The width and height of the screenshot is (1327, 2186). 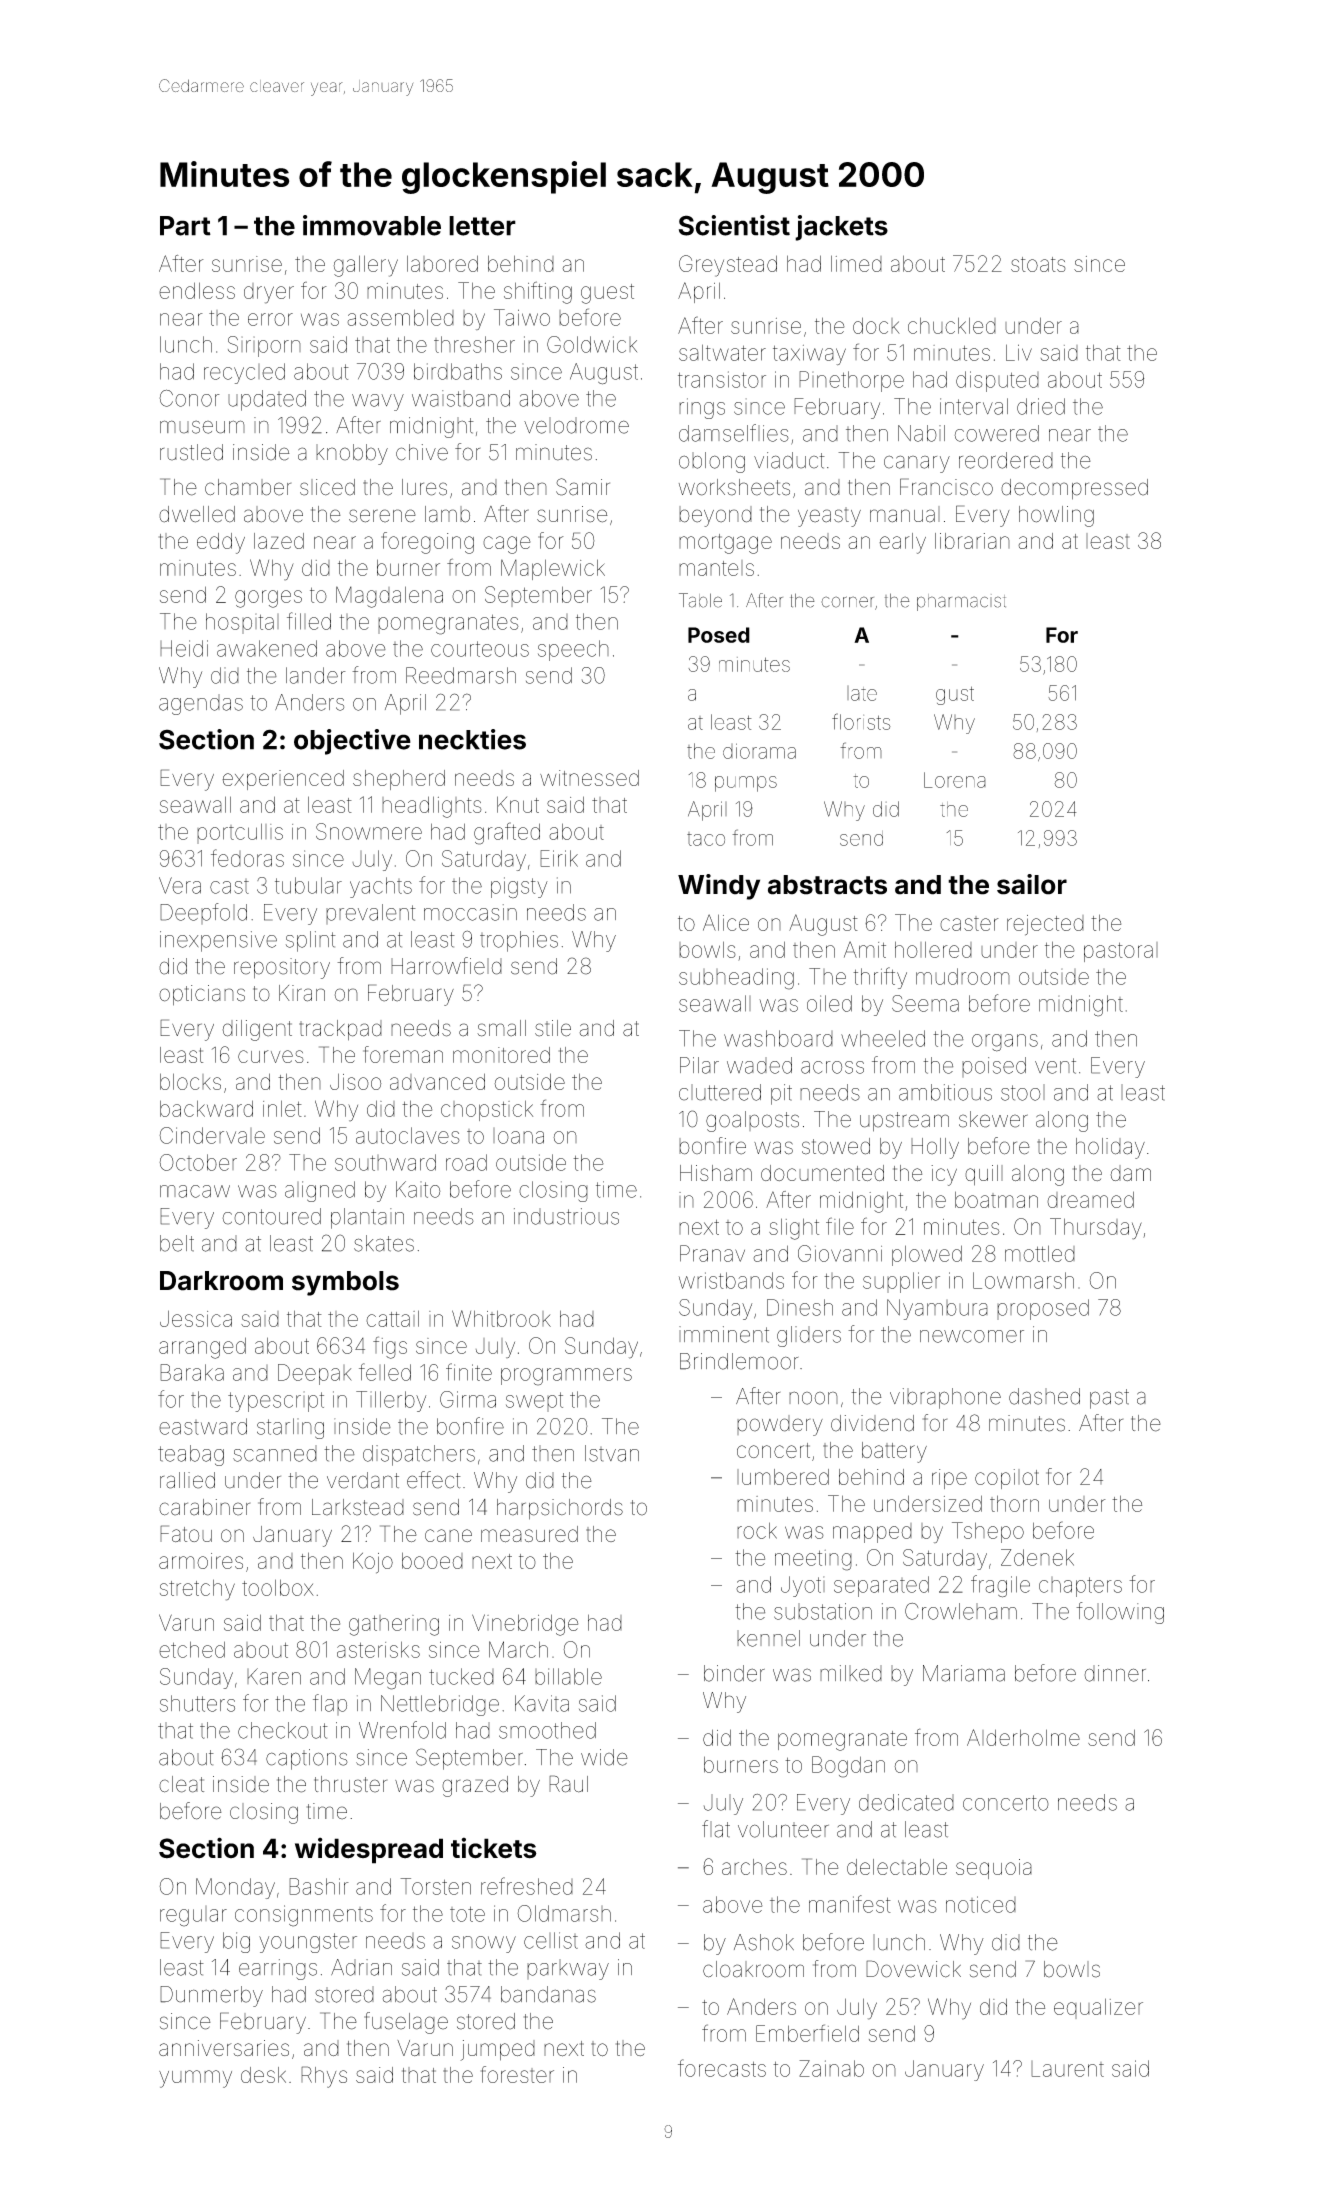 I want to click on rejected, so click(x=1045, y=925).
